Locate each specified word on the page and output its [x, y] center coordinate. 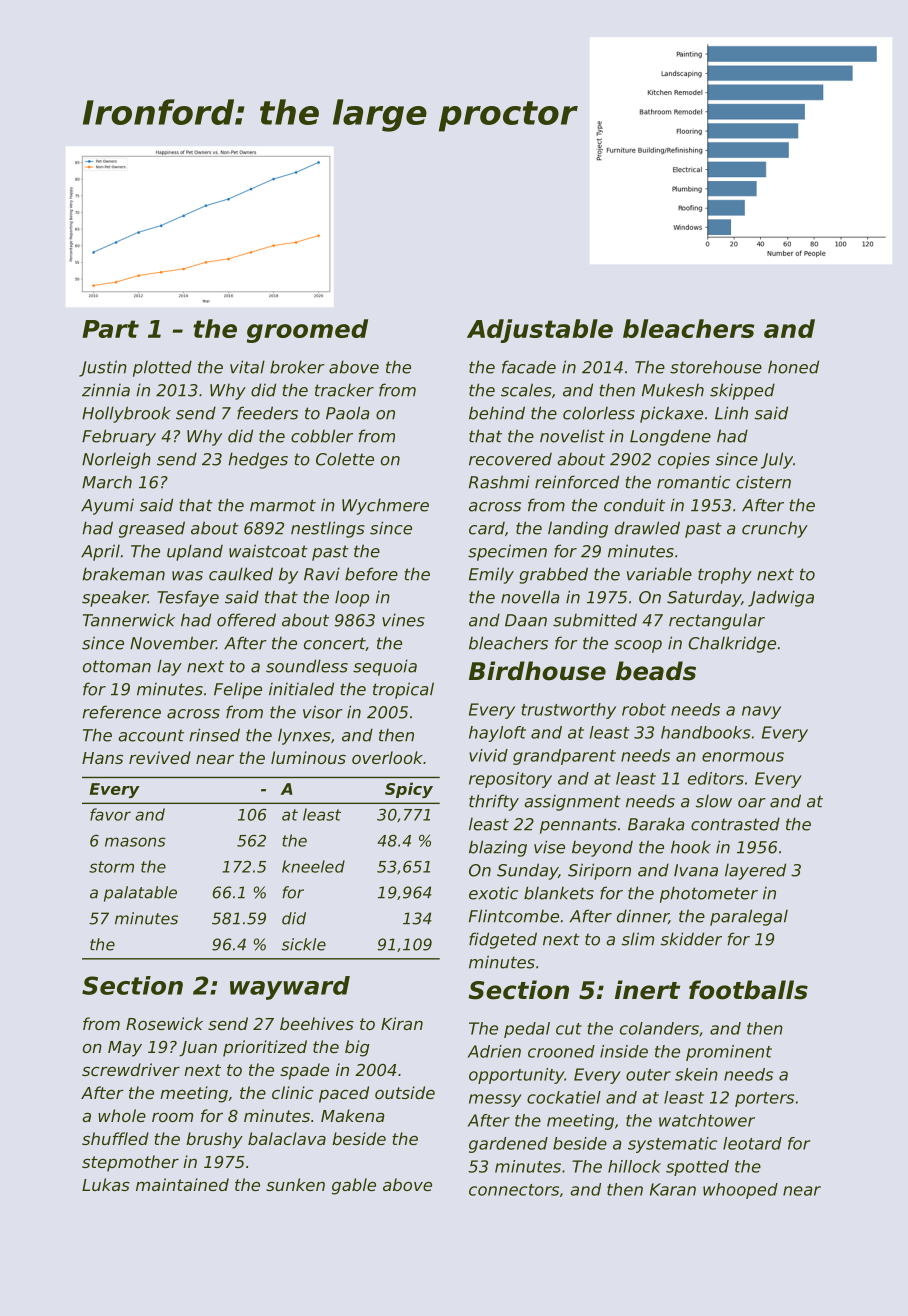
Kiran [402, 1023]
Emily [491, 575]
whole [122, 1115]
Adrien [494, 1051]
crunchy [775, 529]
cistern [763, 482]
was [187, 576]
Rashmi [499, 482]
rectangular [717, 621]
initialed [301, 689]
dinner [643, 916]
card [487, 528]
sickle [304, 944]
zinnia [106, 390]
